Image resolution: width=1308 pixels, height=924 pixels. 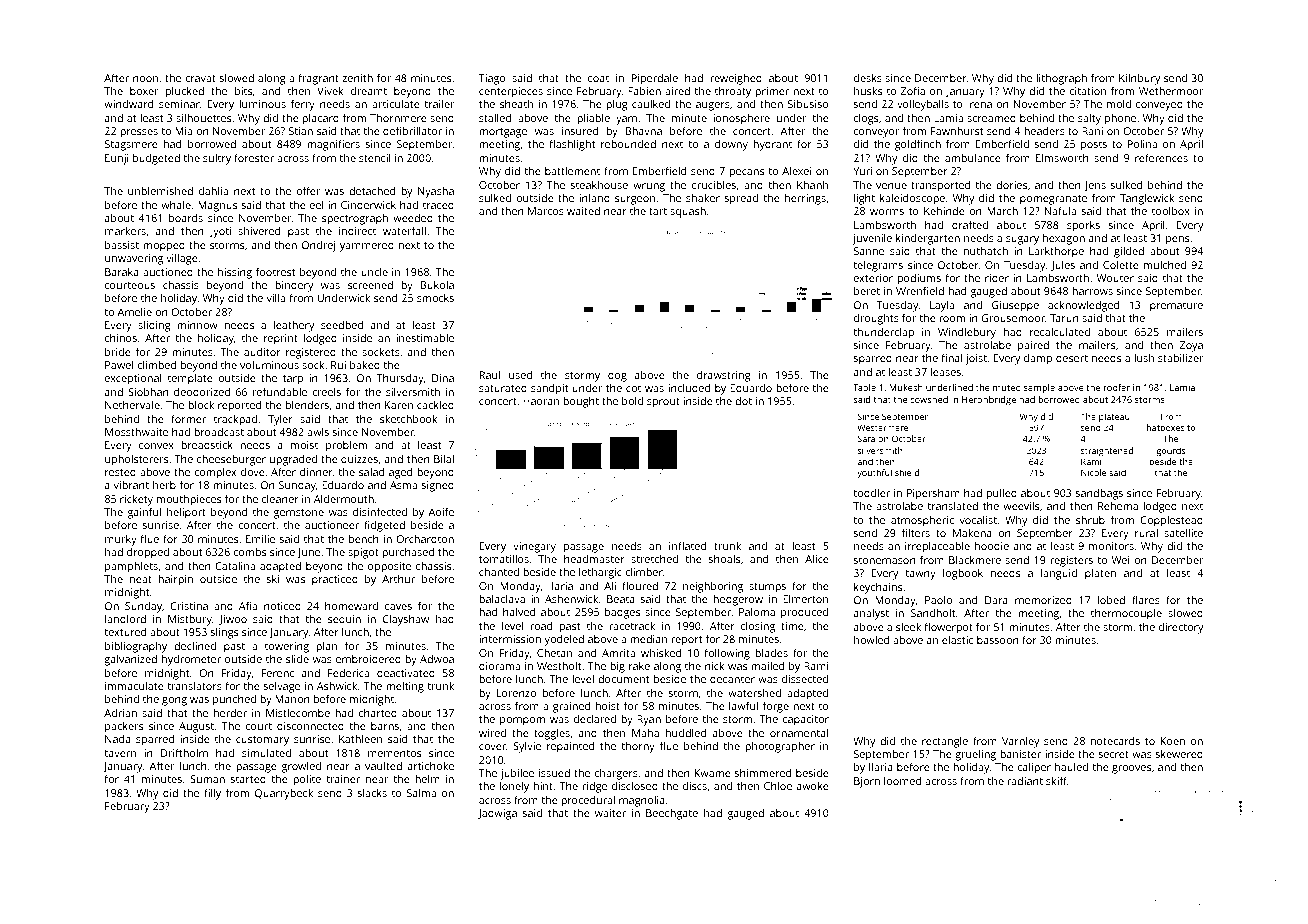 I want to click on plan, so click(x=326, y=647).
